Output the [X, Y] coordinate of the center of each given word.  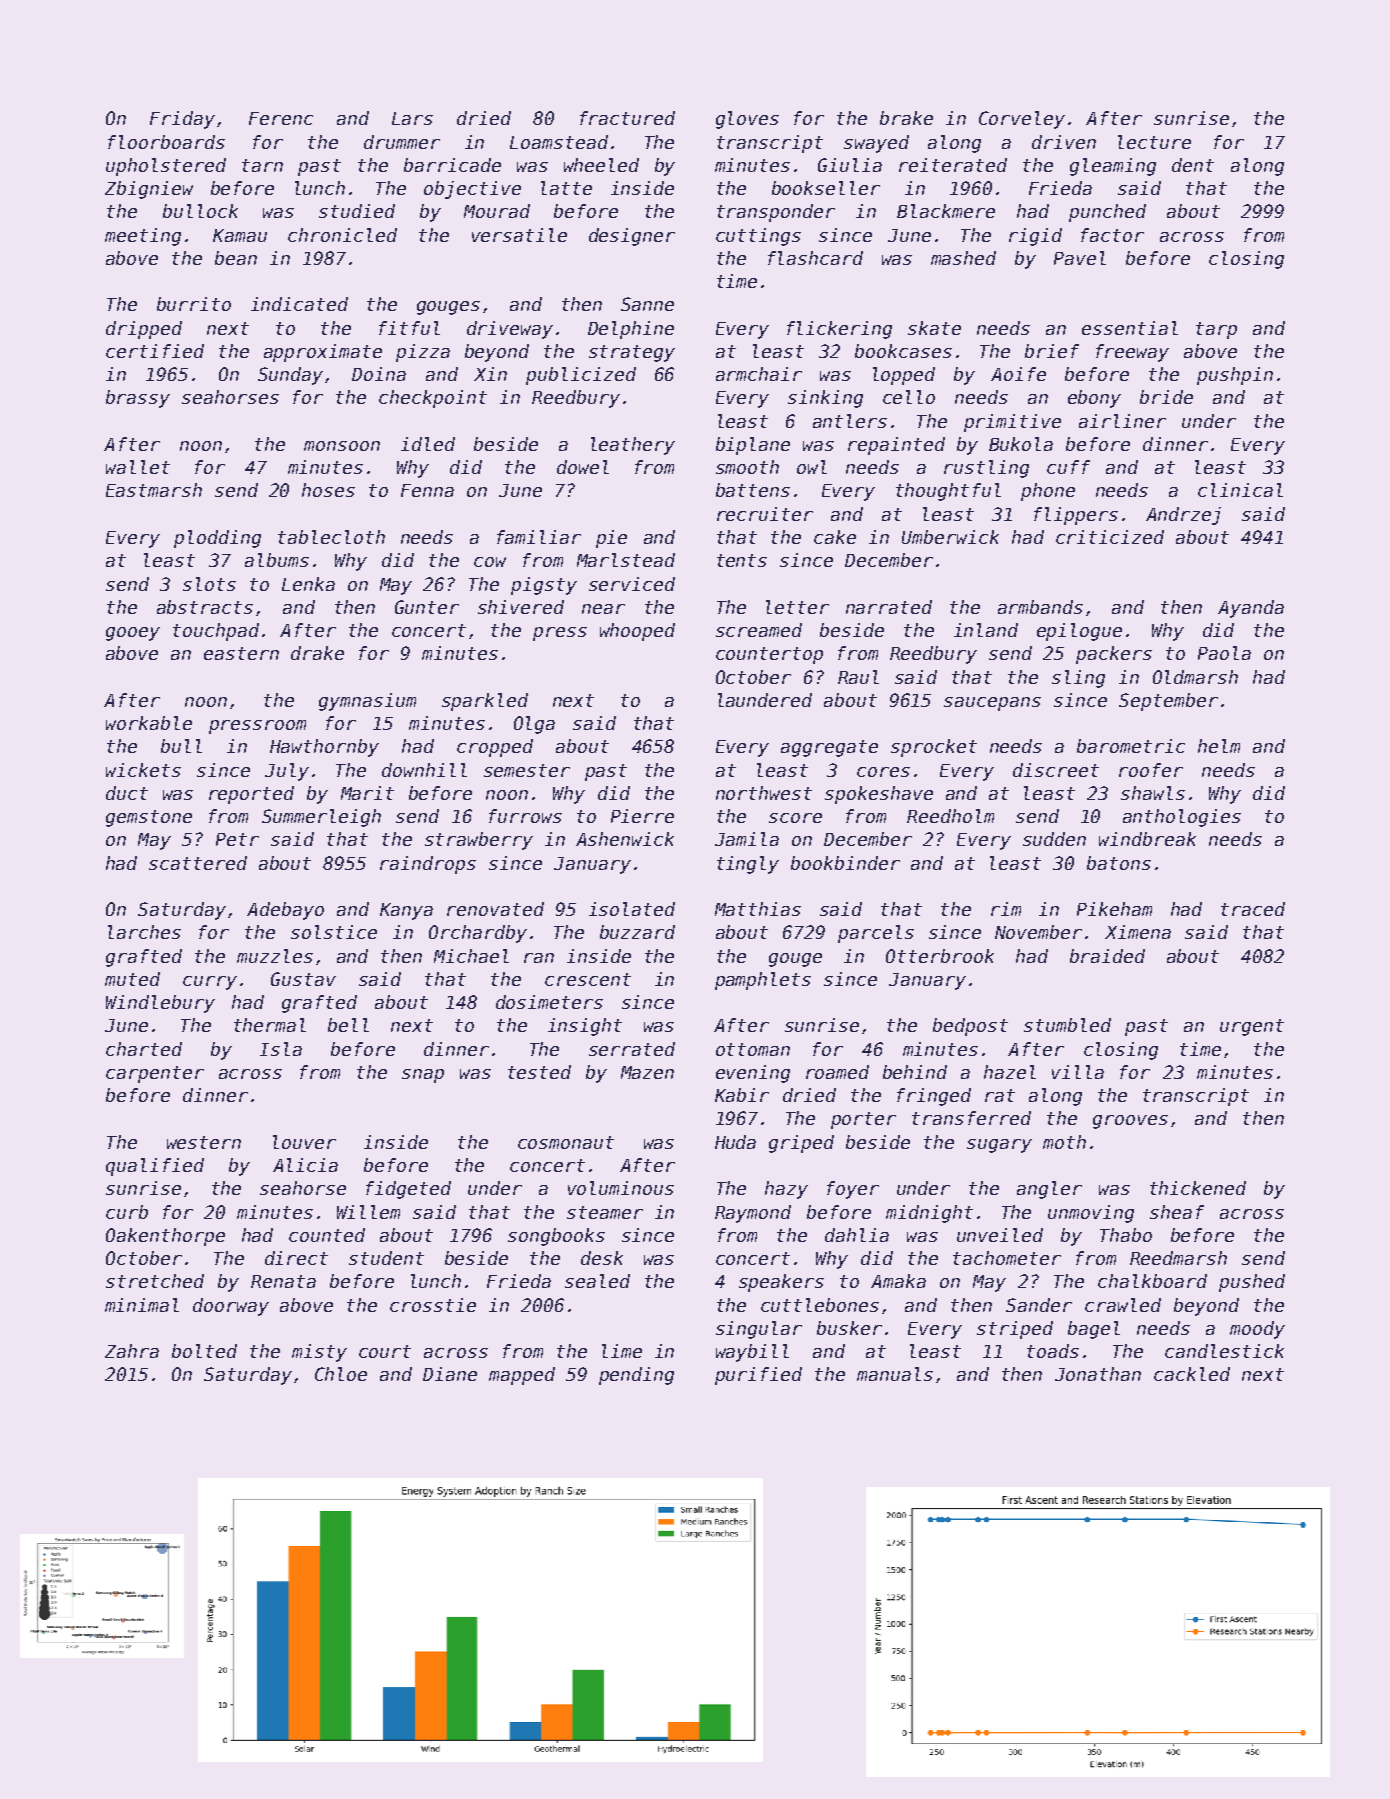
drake [317, 653]
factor [1112, 235]
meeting [143, 237]
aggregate [829, 748]
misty [319, 1353]
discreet [1056, 770]
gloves [747, 120]
